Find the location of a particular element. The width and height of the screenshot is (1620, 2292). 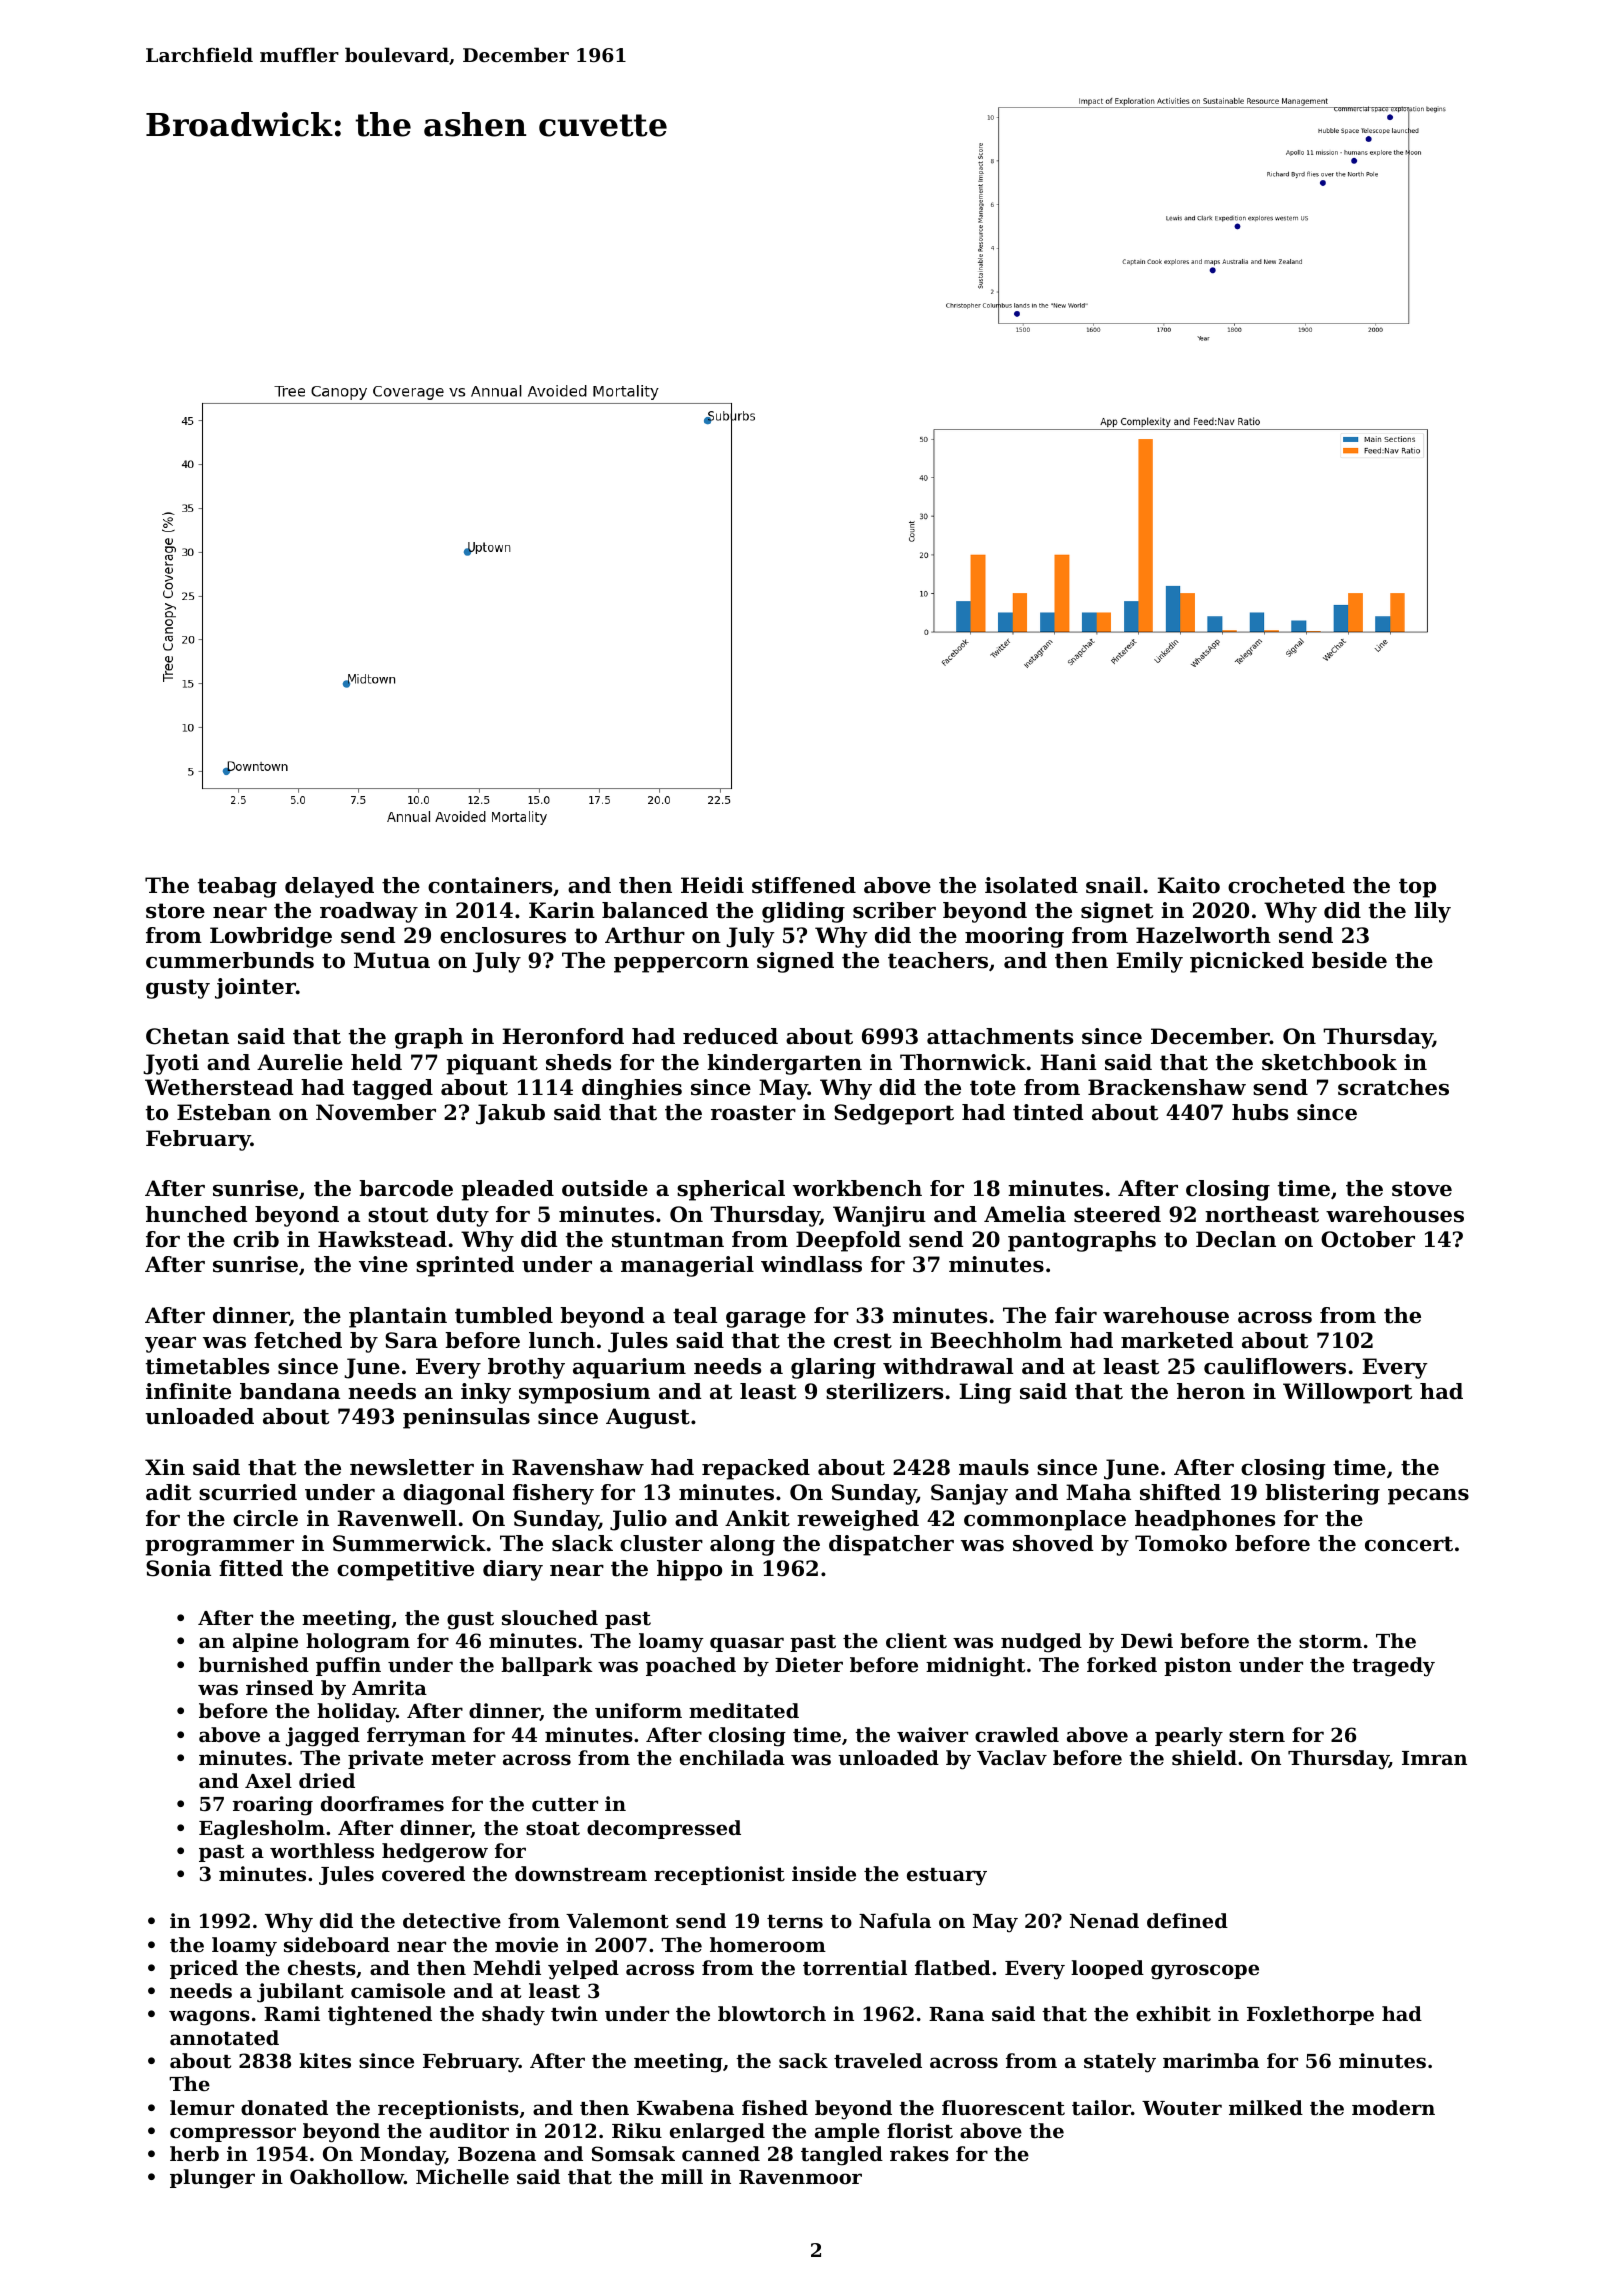

worthless is located at coordinates (322, 1851).
